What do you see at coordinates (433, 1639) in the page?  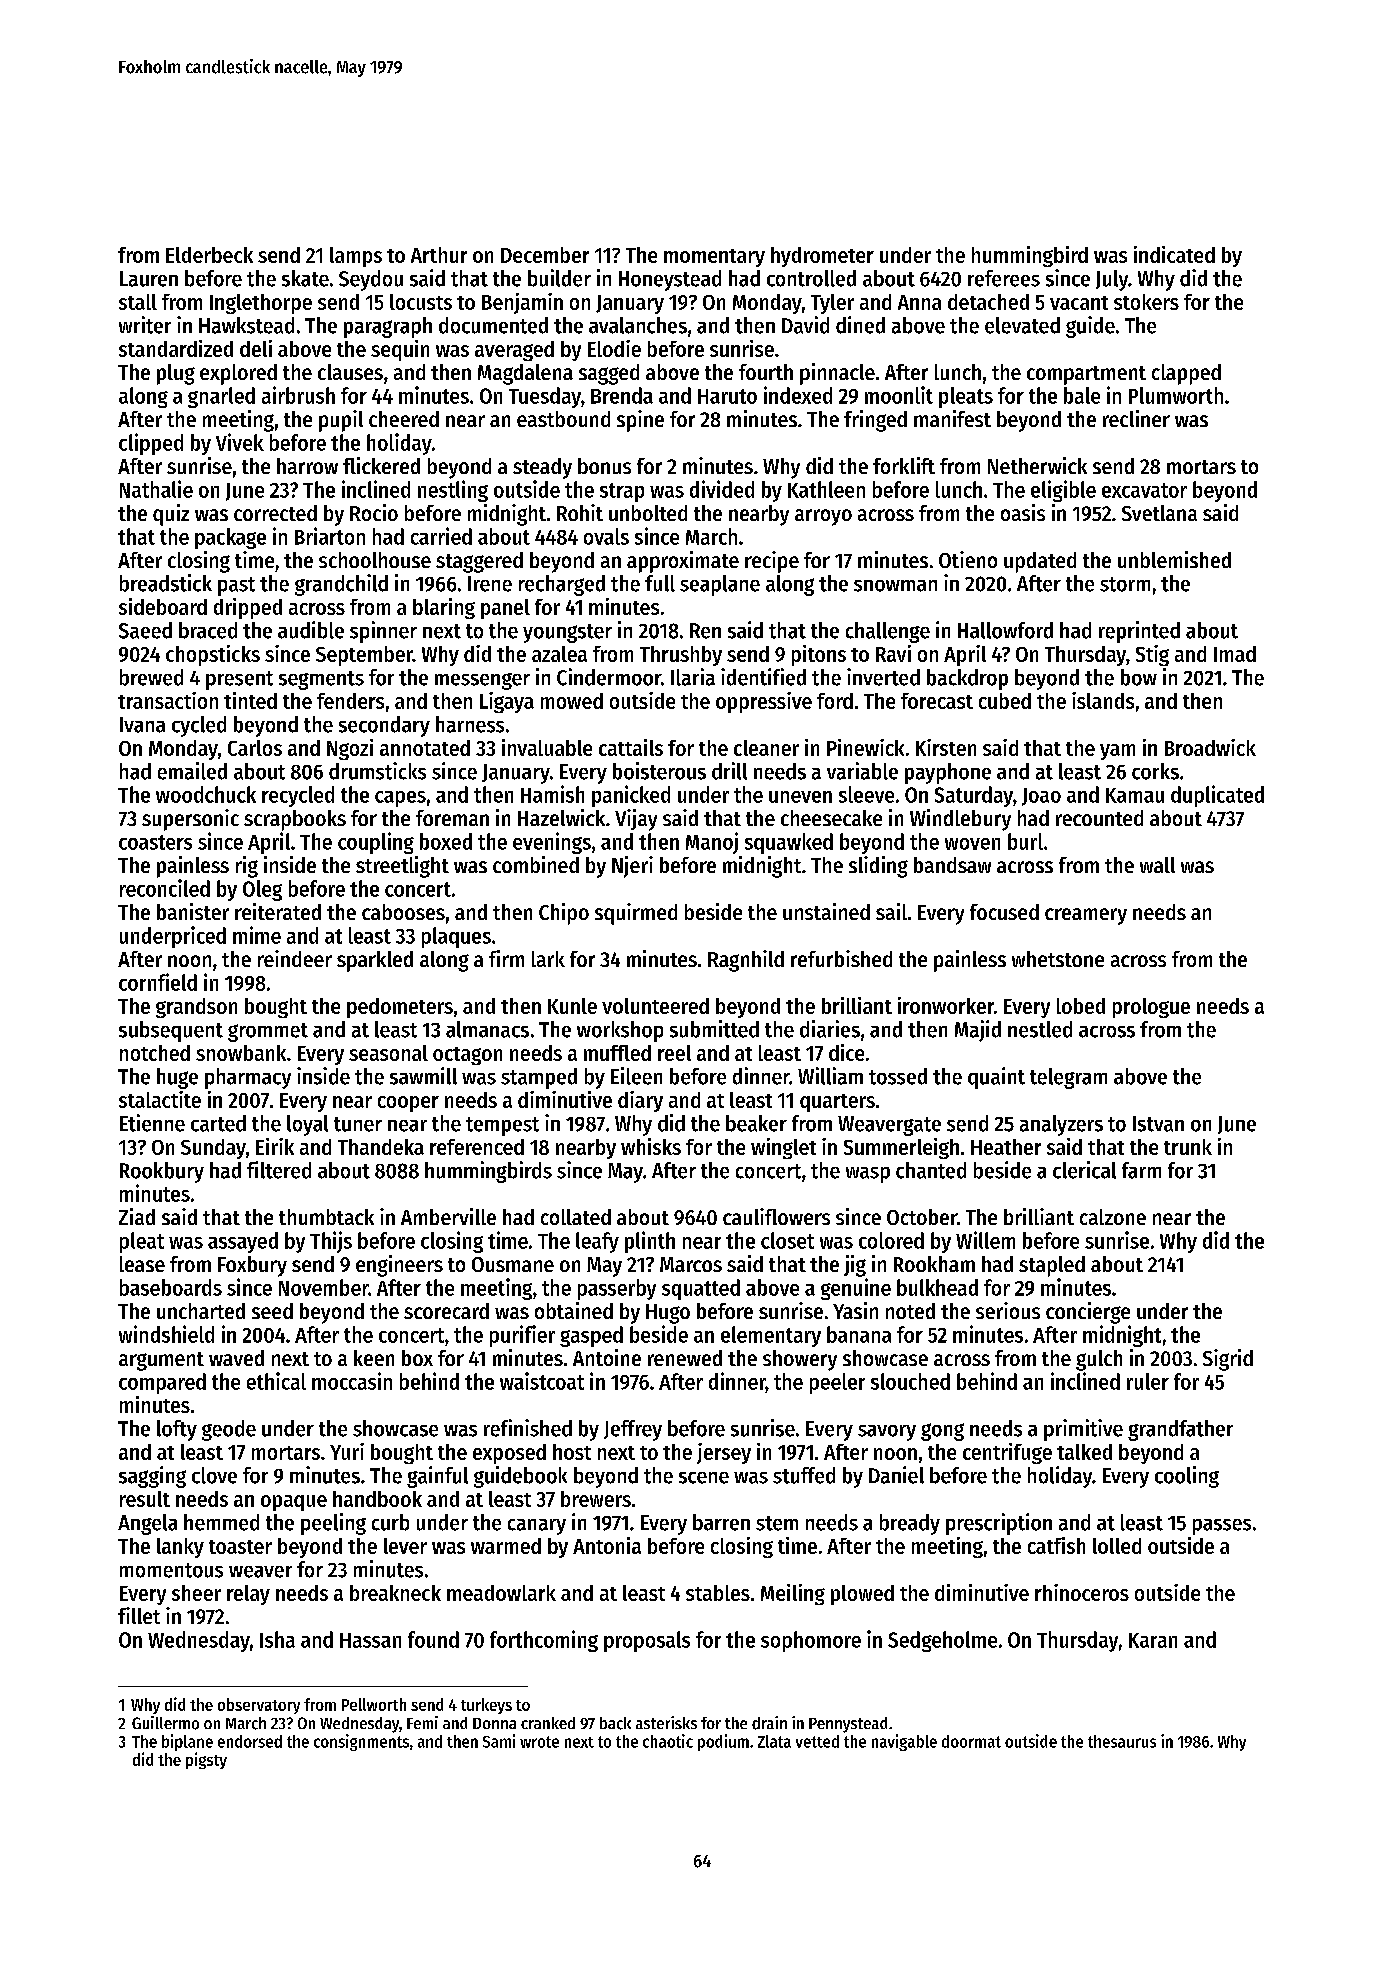 I see `found` at bounding box center [433, 1639].
